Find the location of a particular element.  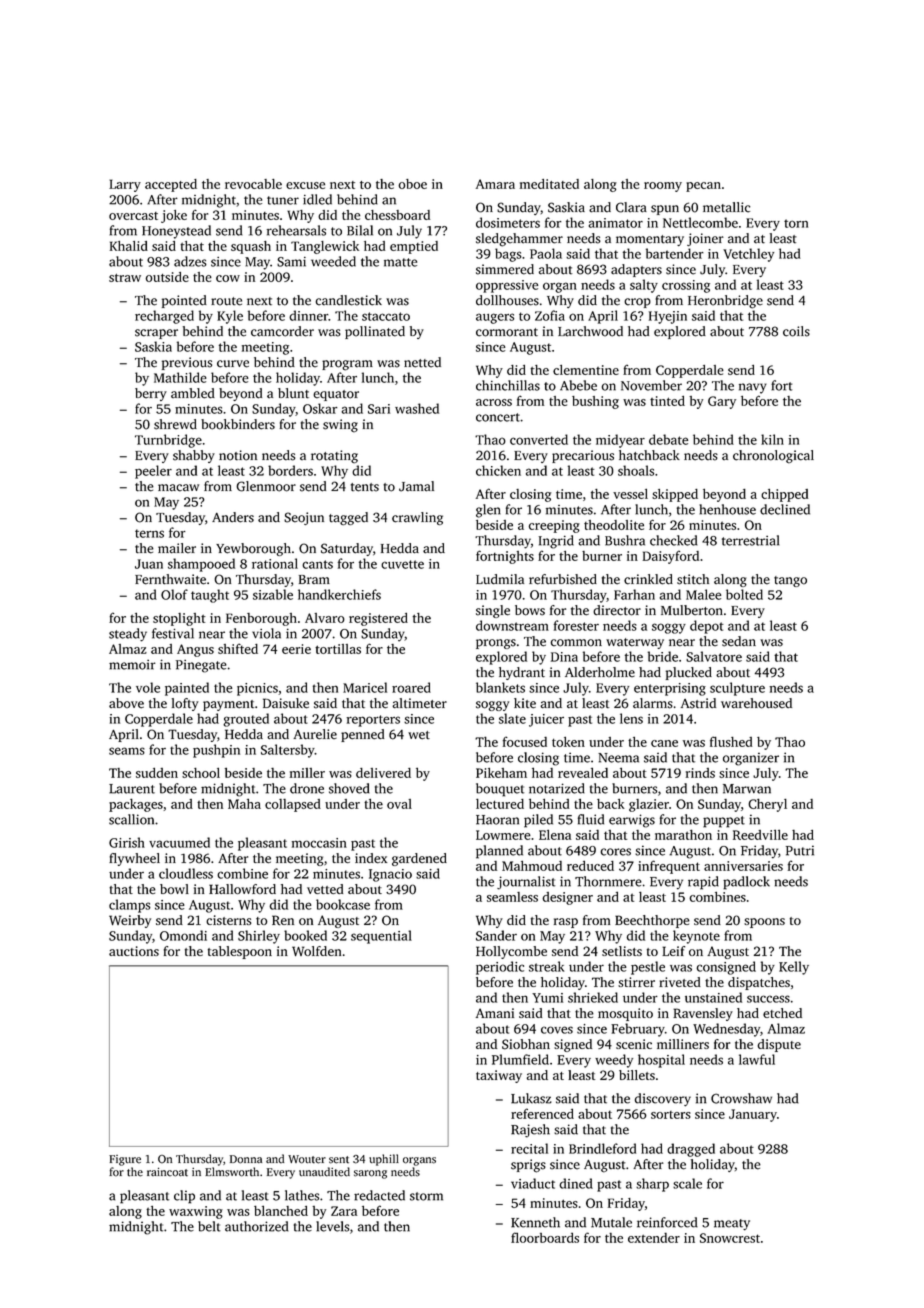

crawling is located at coordinates (417, 518).
